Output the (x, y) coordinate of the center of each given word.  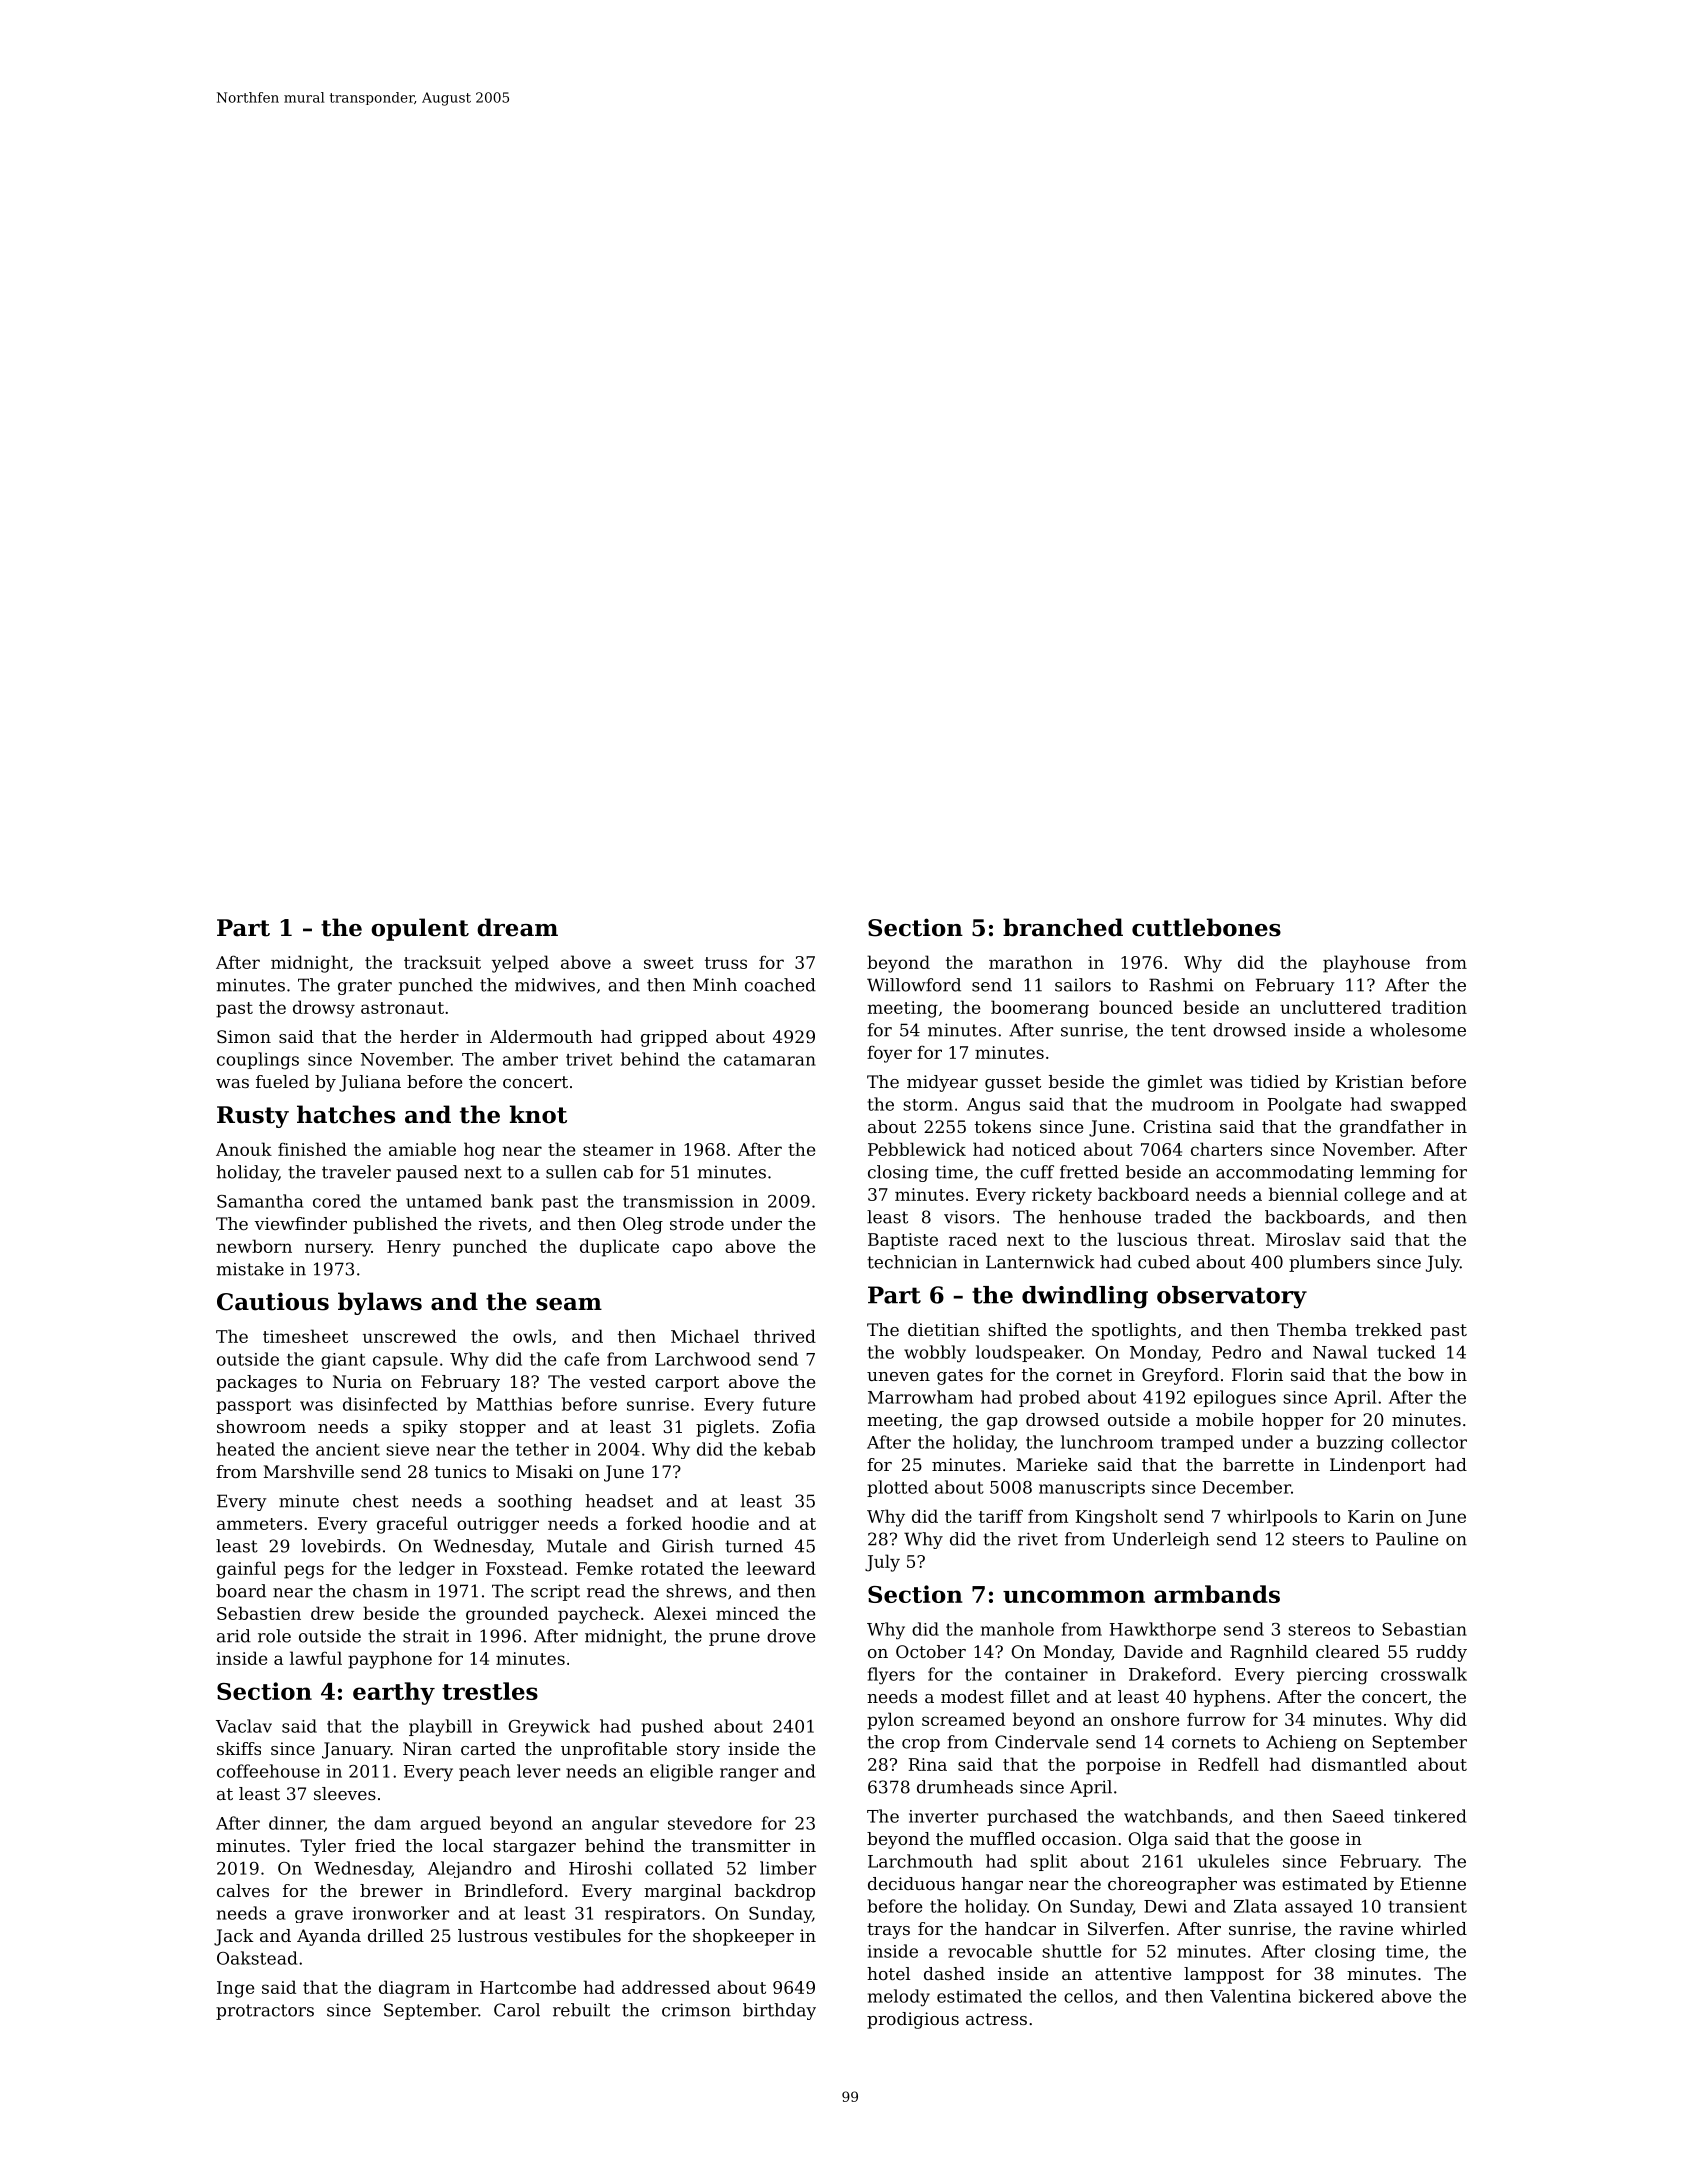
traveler (356, 1172)
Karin (1371, 1516)
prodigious (913, 2020)
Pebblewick (917, 1149)
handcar (1020, 1928)
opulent (420, 929)
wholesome (1418, 1030)
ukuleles (1233, 1861)
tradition (1429, 1007)
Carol (517, 2010)
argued (450, 1824)
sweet (669, 963)
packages (256, 1383)
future (789, 1404)
